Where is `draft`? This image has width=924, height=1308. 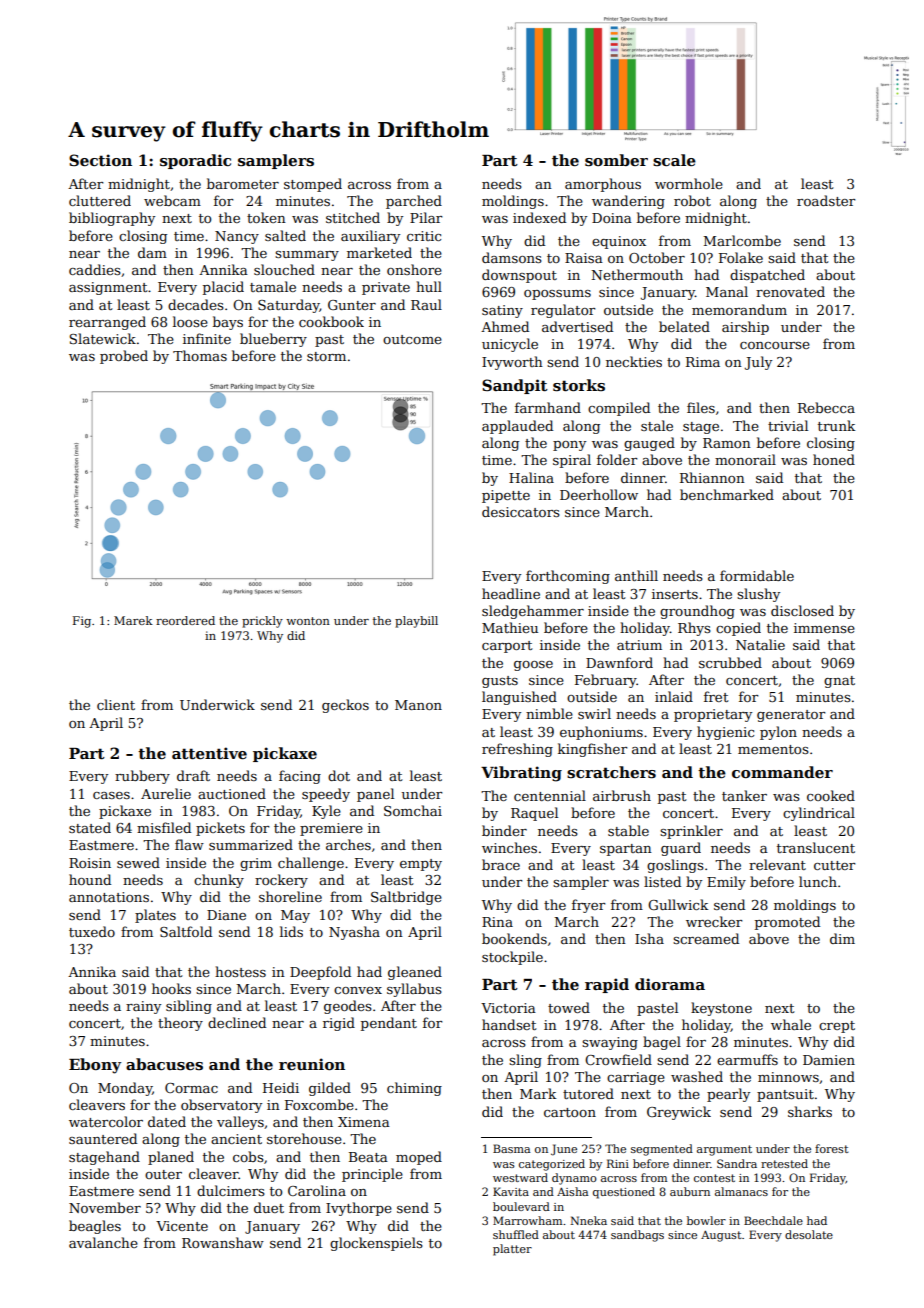
draft is located at coordinates (193, 775).
